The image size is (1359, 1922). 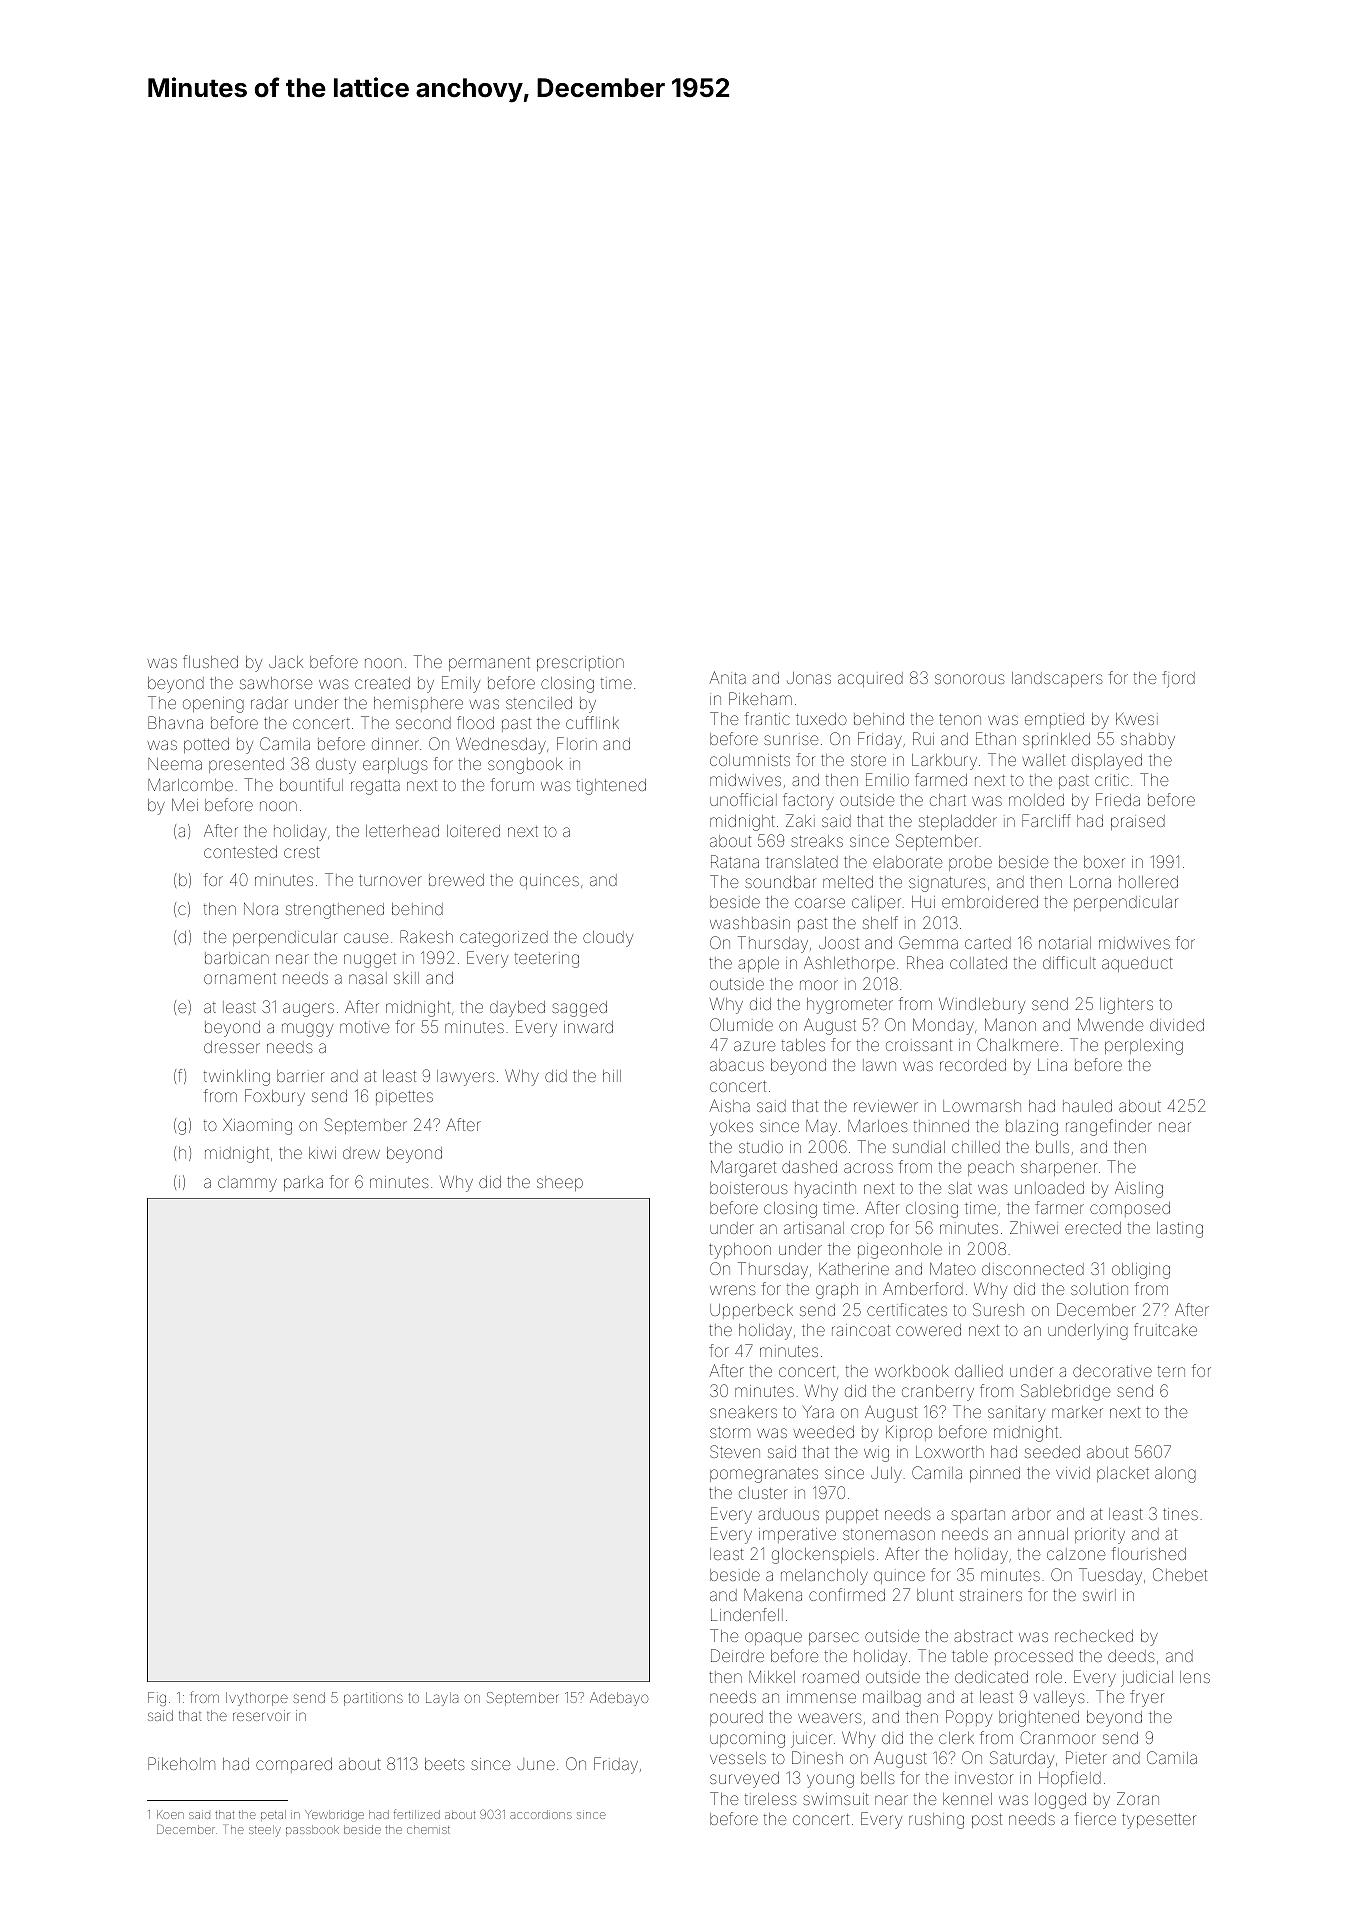 What do you see at coordinates (1099, 1289) in the image?
I see `solution` at bounding box center [1099, 1289].
